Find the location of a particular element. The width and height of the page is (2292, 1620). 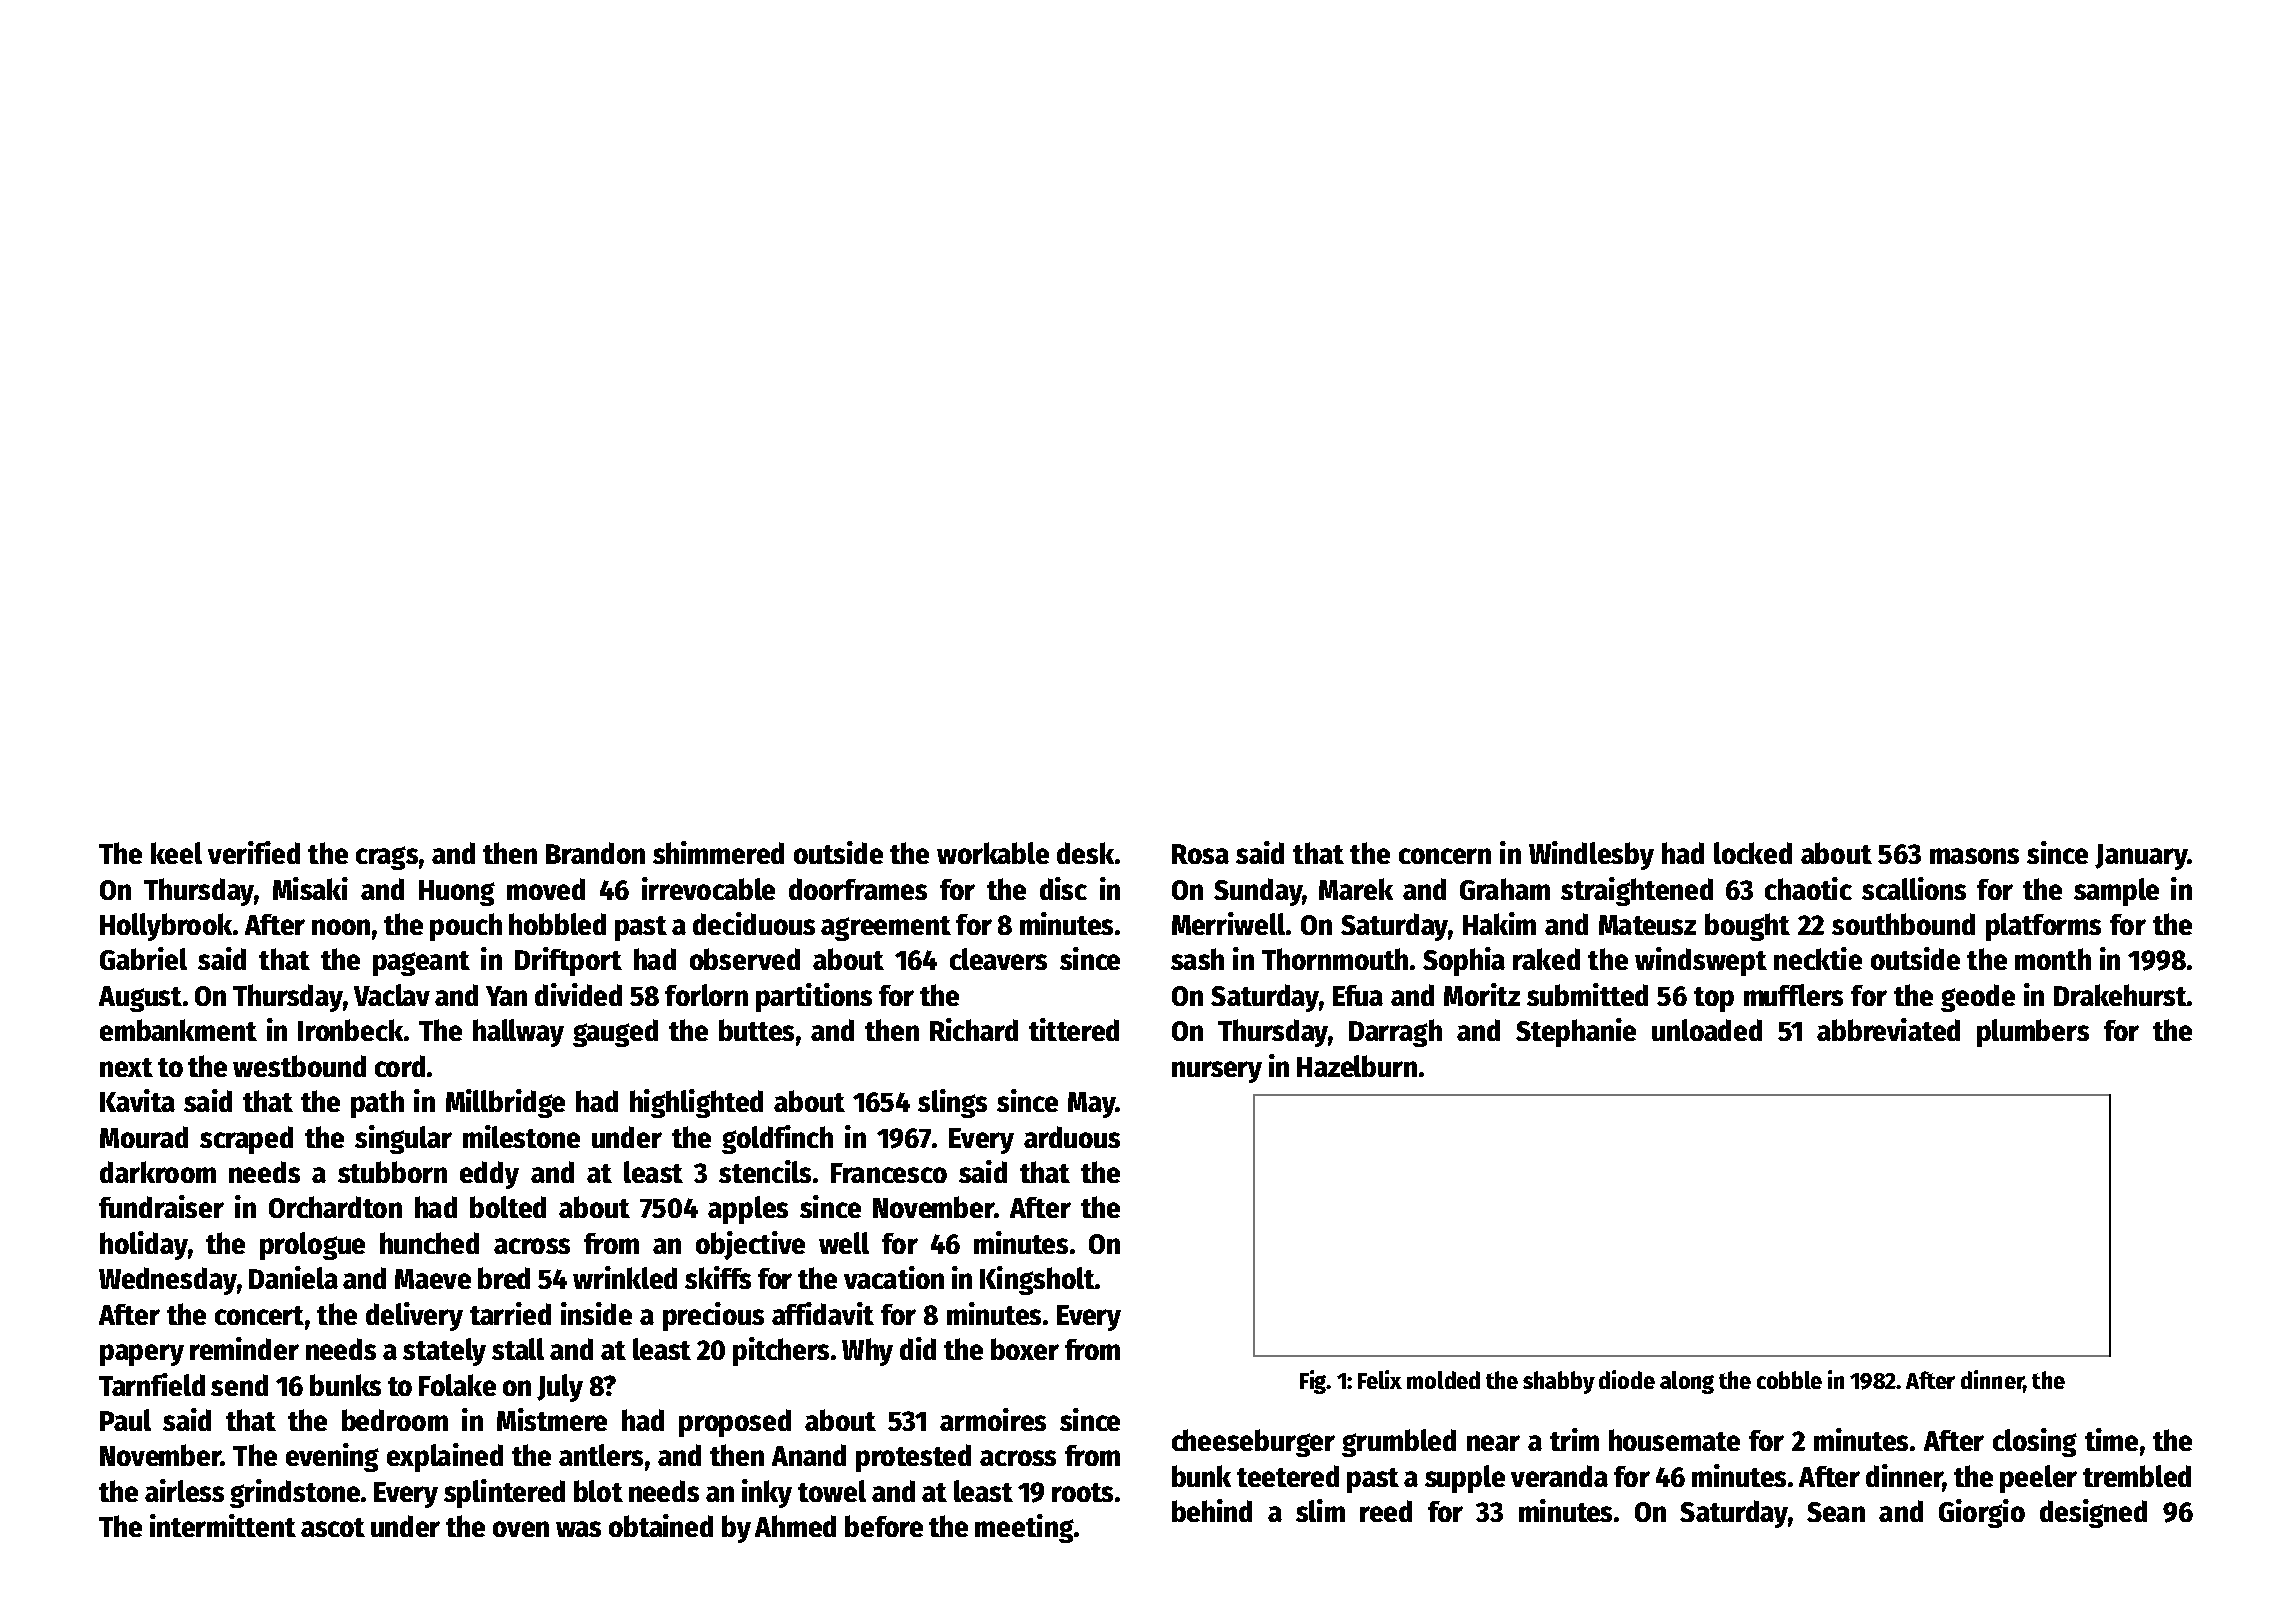

cleavers is located at coordinates (998, 959).
